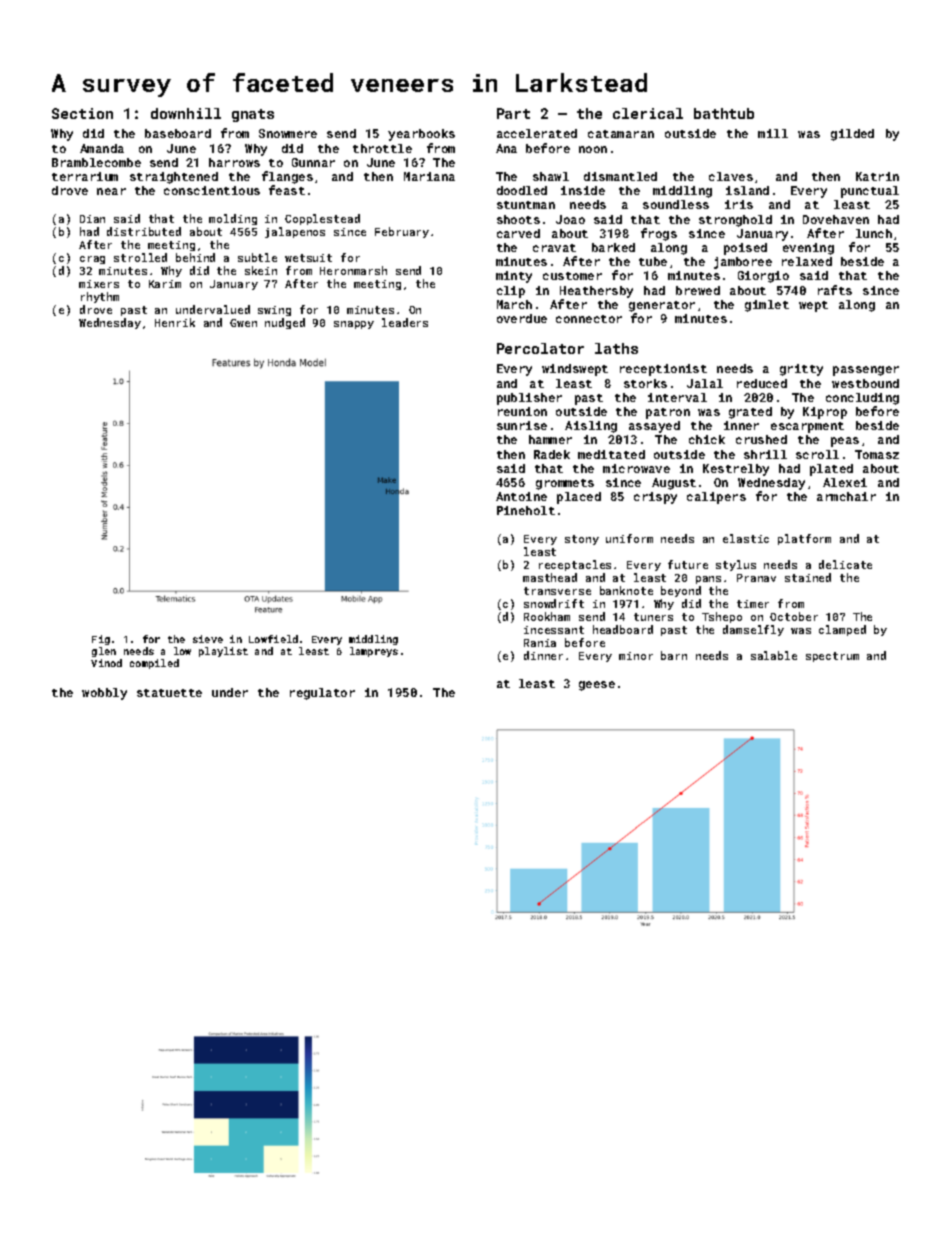  I want to click on lunch, so click(874, 233).
